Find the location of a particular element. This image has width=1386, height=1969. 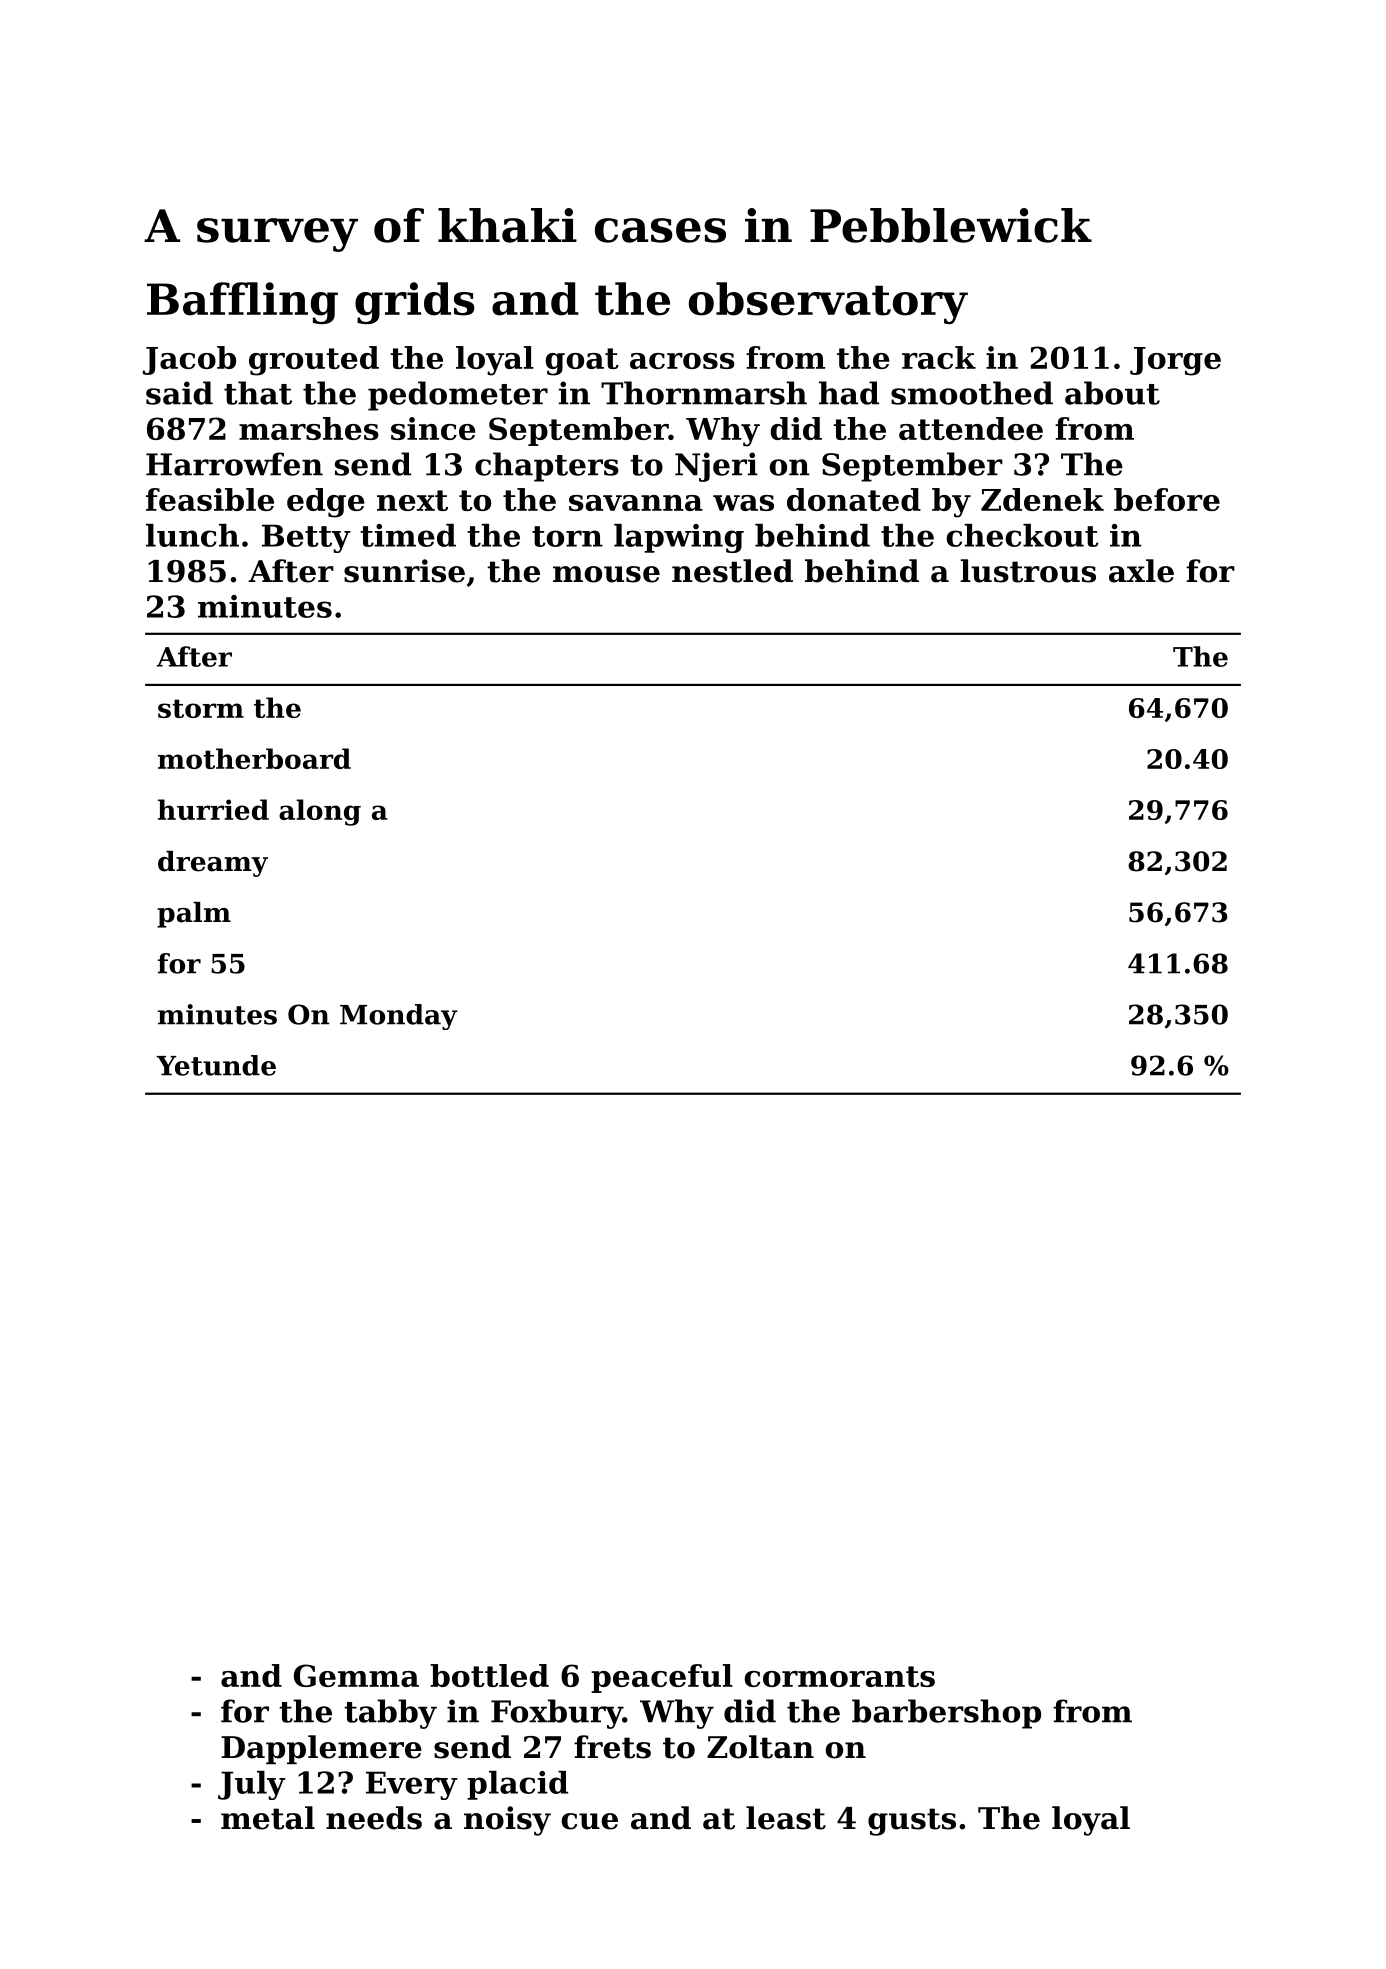

palm is located at coordinates (194, 915).
